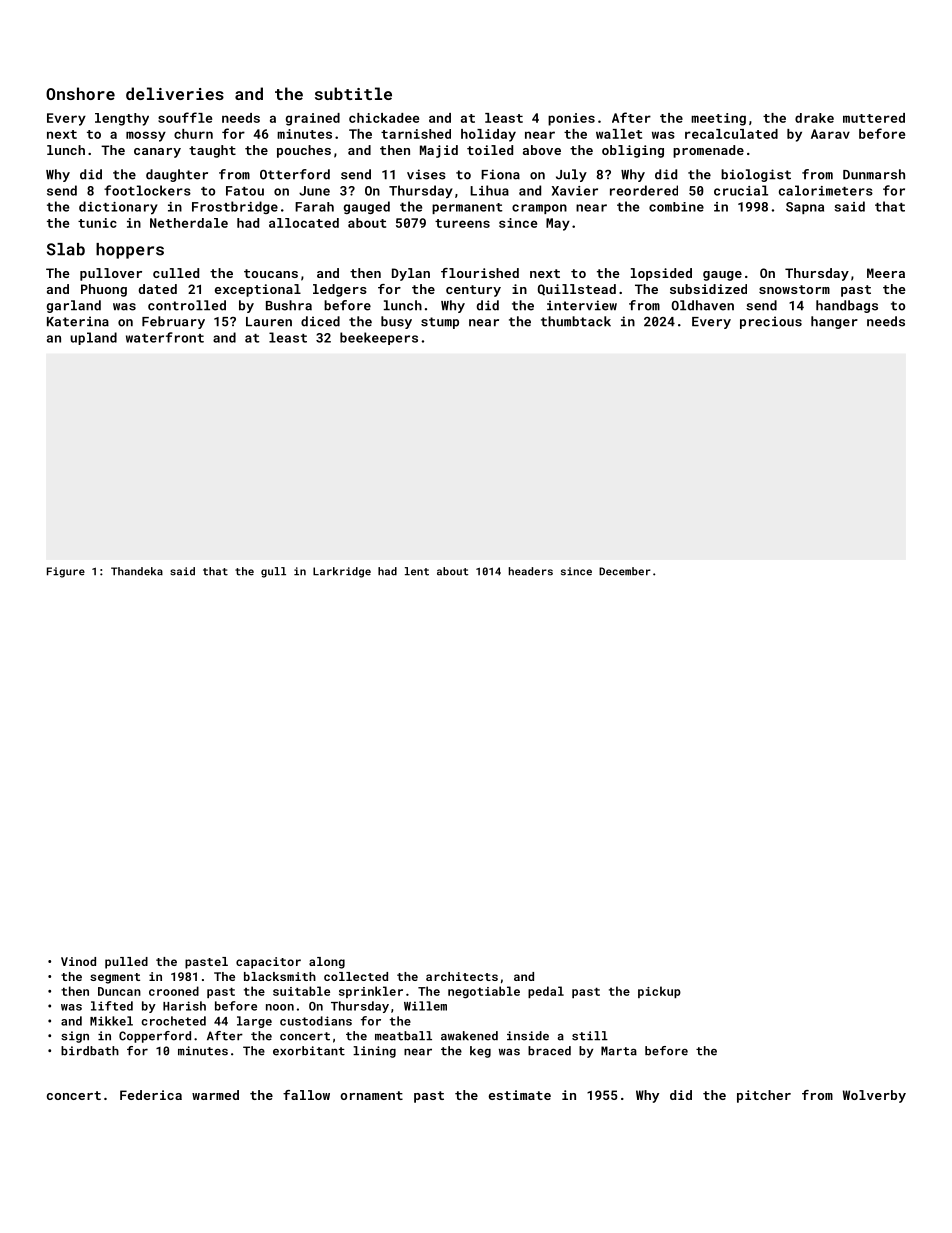 This page has height=1233, width=952. Describe the element at coordinates (306, 1095) in the page. I see `fallow` at that location.
